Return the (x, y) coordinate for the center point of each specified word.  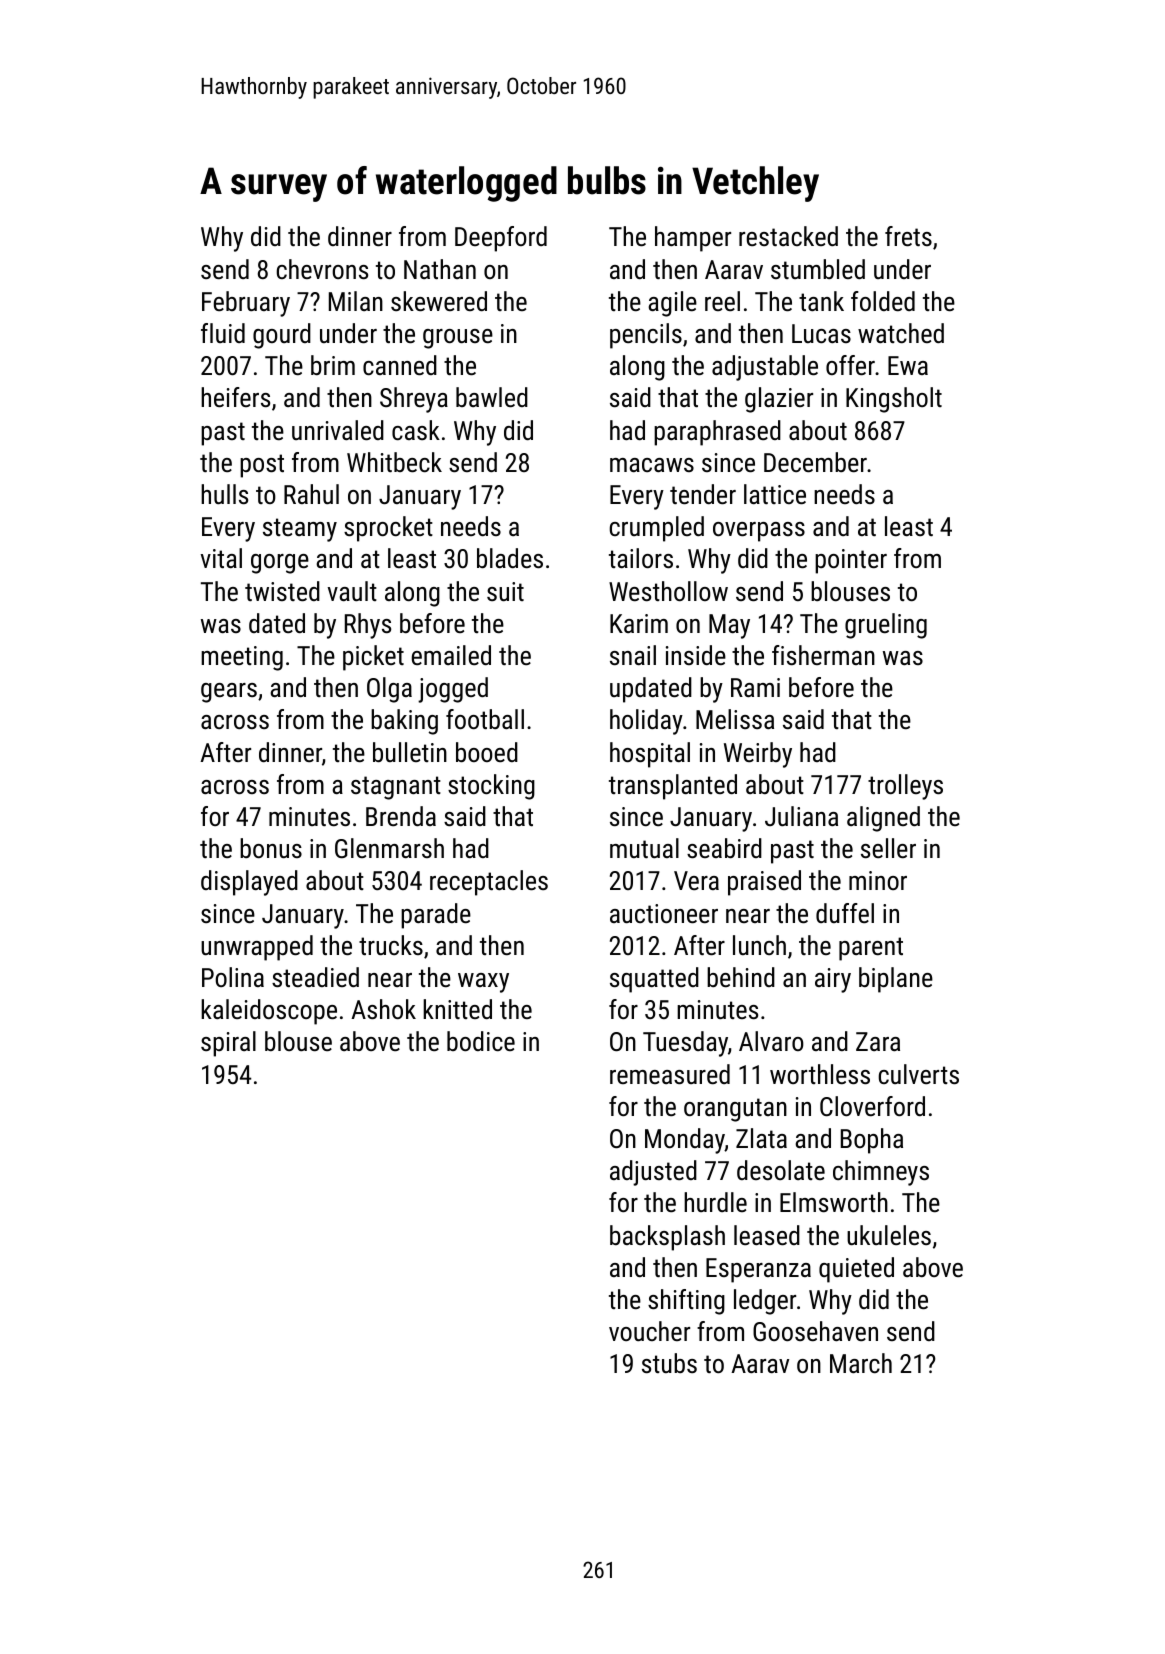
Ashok (383, 1009)
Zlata (761, 1138)
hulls (224, 494)
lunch (759, 945)
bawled (492, 397)
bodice (481, 1041)
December (815, 462)
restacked (788, 236)
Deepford (501, 239)
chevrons (322, 269)
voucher (649, 1331)
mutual (644, 848)
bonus (271, 848)
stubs (669, 1363)
